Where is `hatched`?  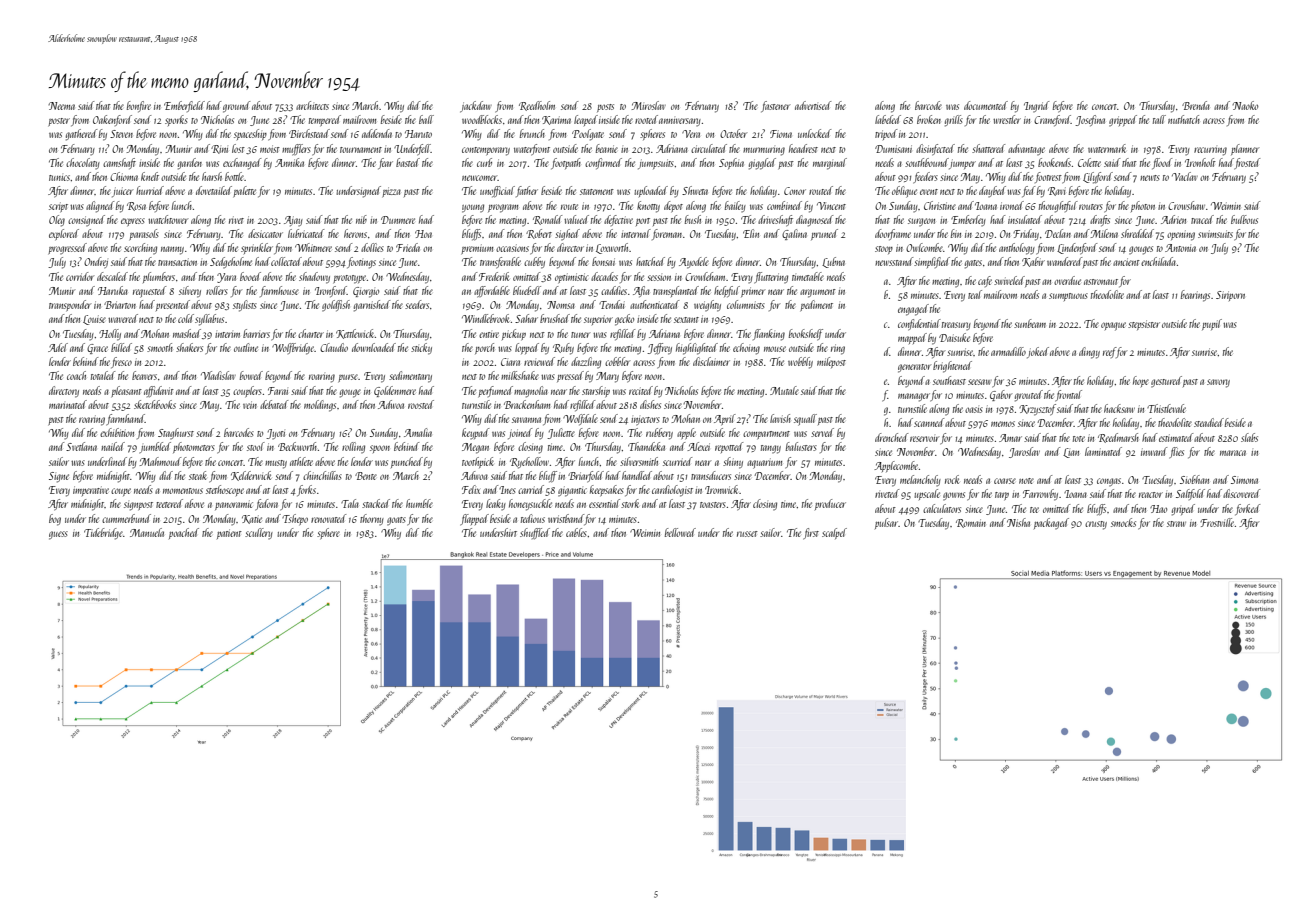 hatched is located at coordinates (650, 261).
